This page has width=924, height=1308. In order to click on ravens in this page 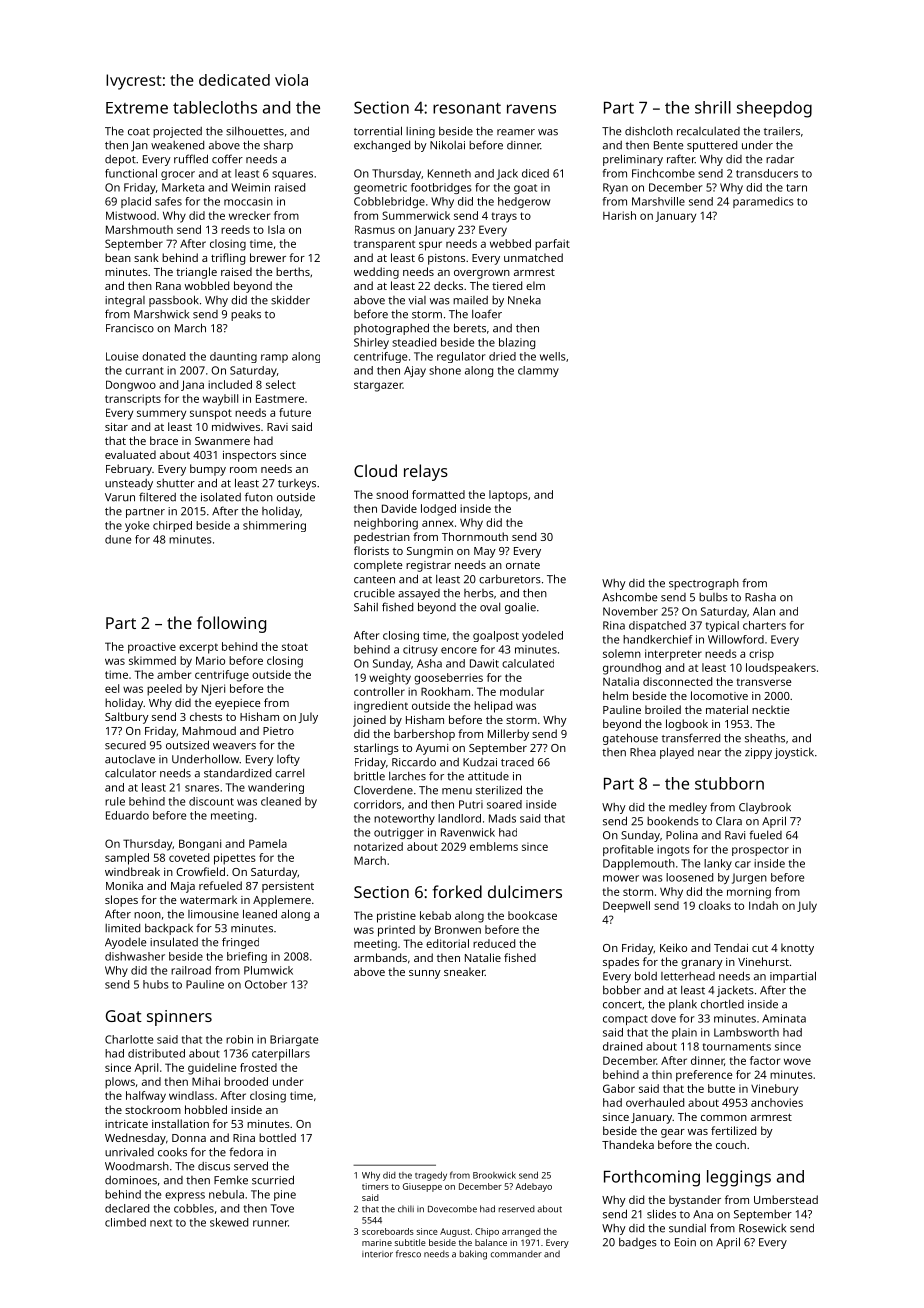, I will do `click(531, 109)`.
